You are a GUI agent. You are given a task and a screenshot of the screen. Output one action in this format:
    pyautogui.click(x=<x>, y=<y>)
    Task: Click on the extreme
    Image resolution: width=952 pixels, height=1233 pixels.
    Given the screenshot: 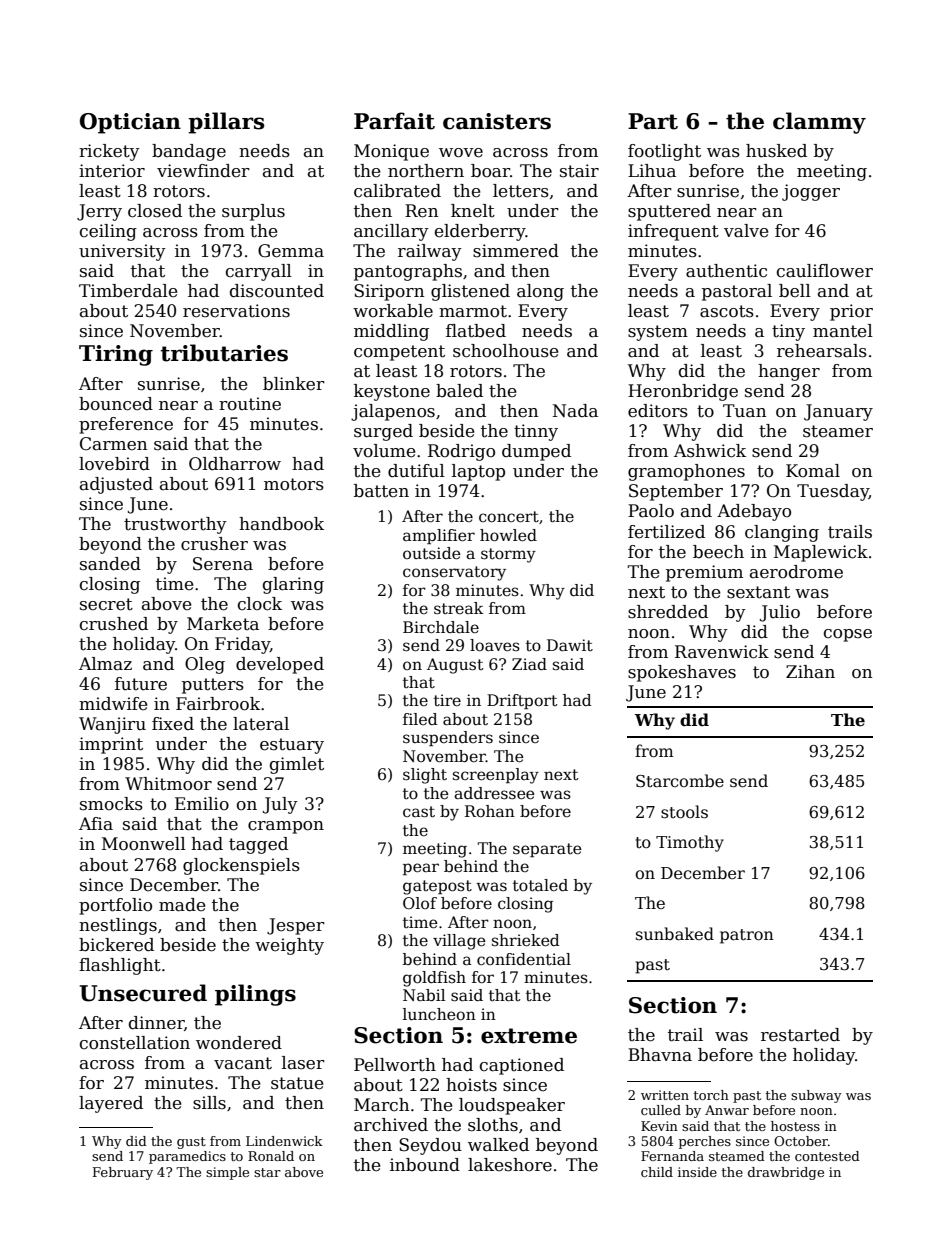 What is the action you would take?
    pyautogui.click(x=529, y=1036)
